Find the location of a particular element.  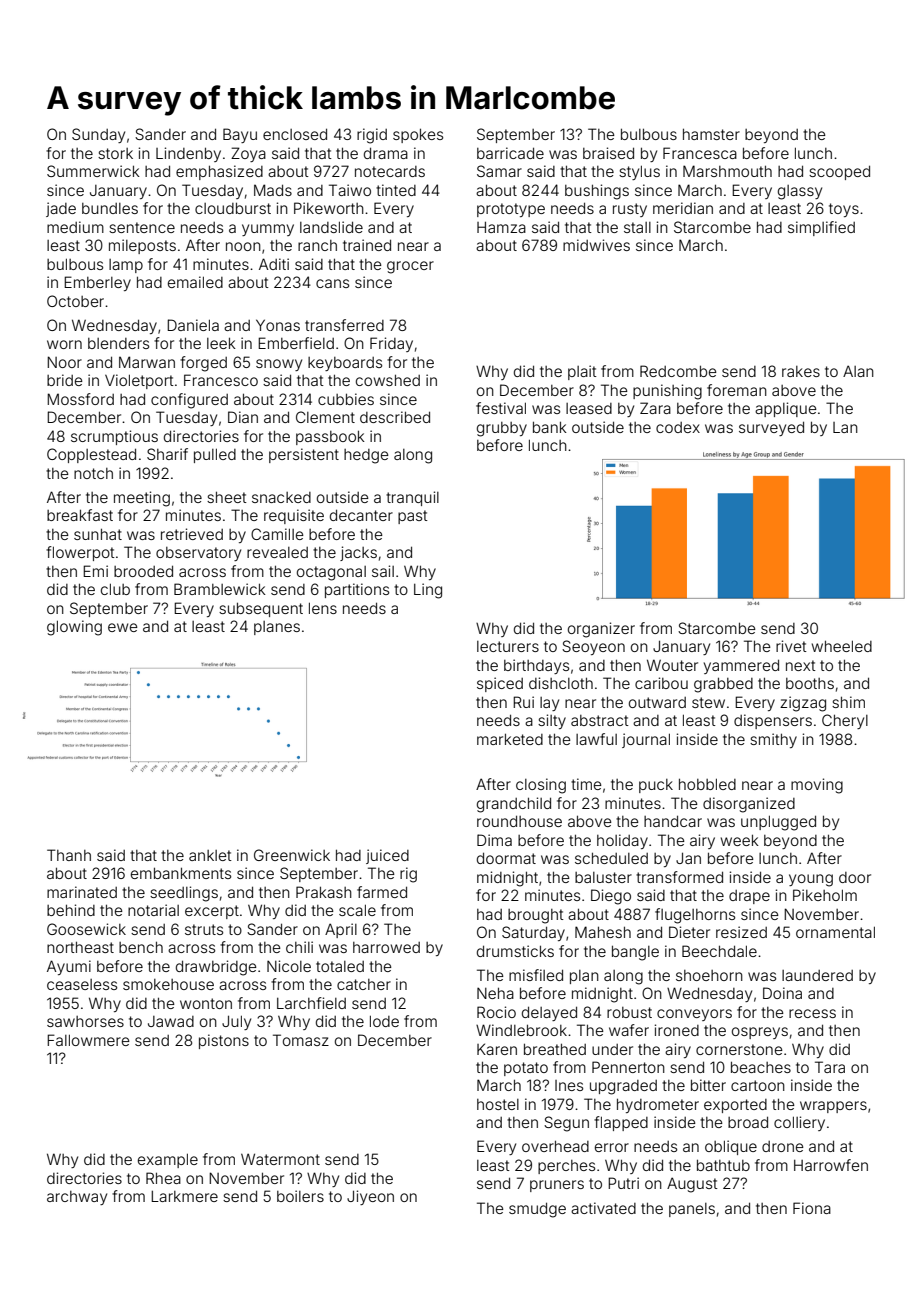

wrappers is located at coordinates (833, 1107).
